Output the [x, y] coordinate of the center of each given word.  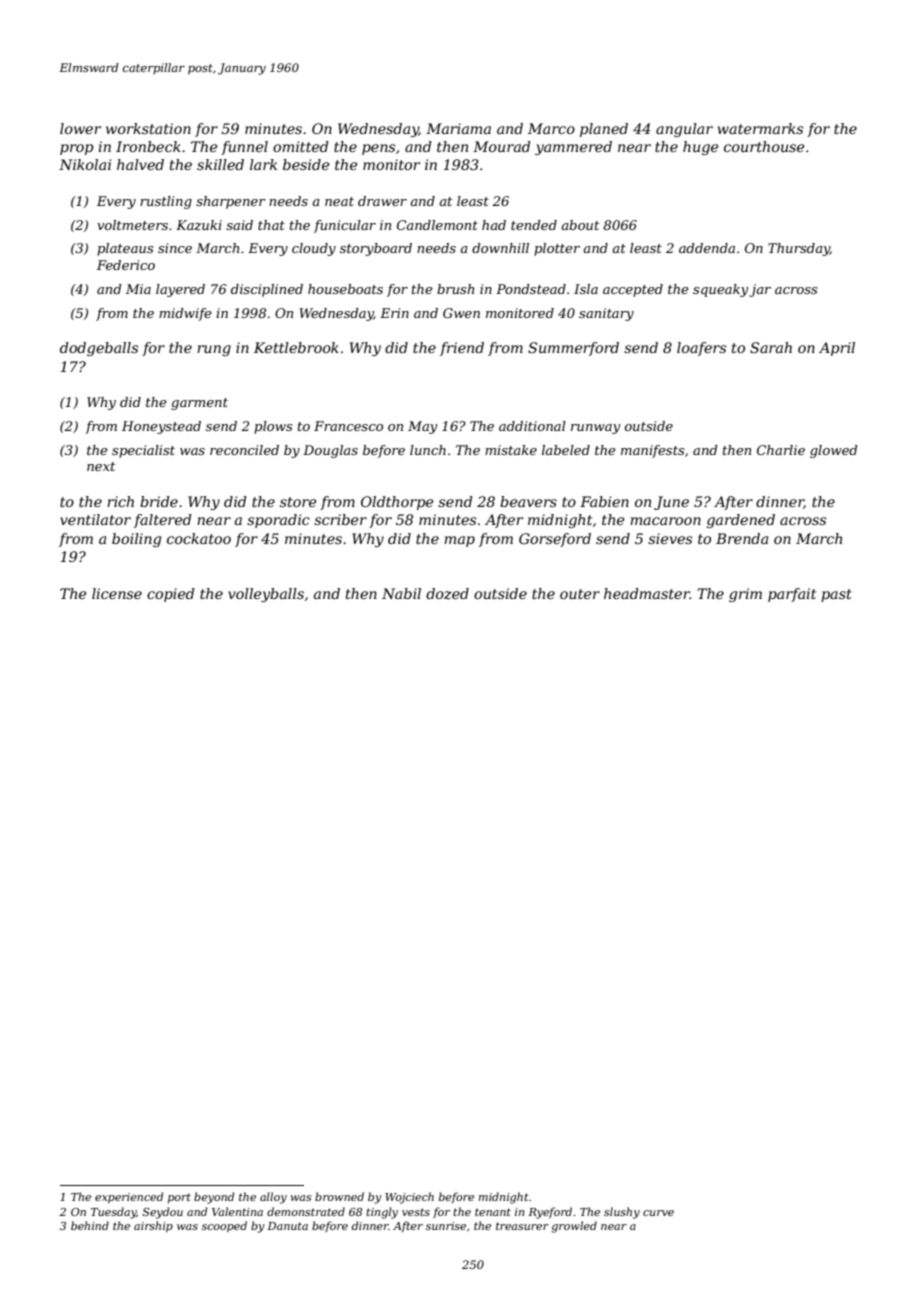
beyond [214, 1198]
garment [199, 404]
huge [701, 148]
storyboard [376, 249]
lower [80, 128]
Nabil [401, 593]
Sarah [771, 347]
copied [171, 595]
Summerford [573, 349]
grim [745, 595]
